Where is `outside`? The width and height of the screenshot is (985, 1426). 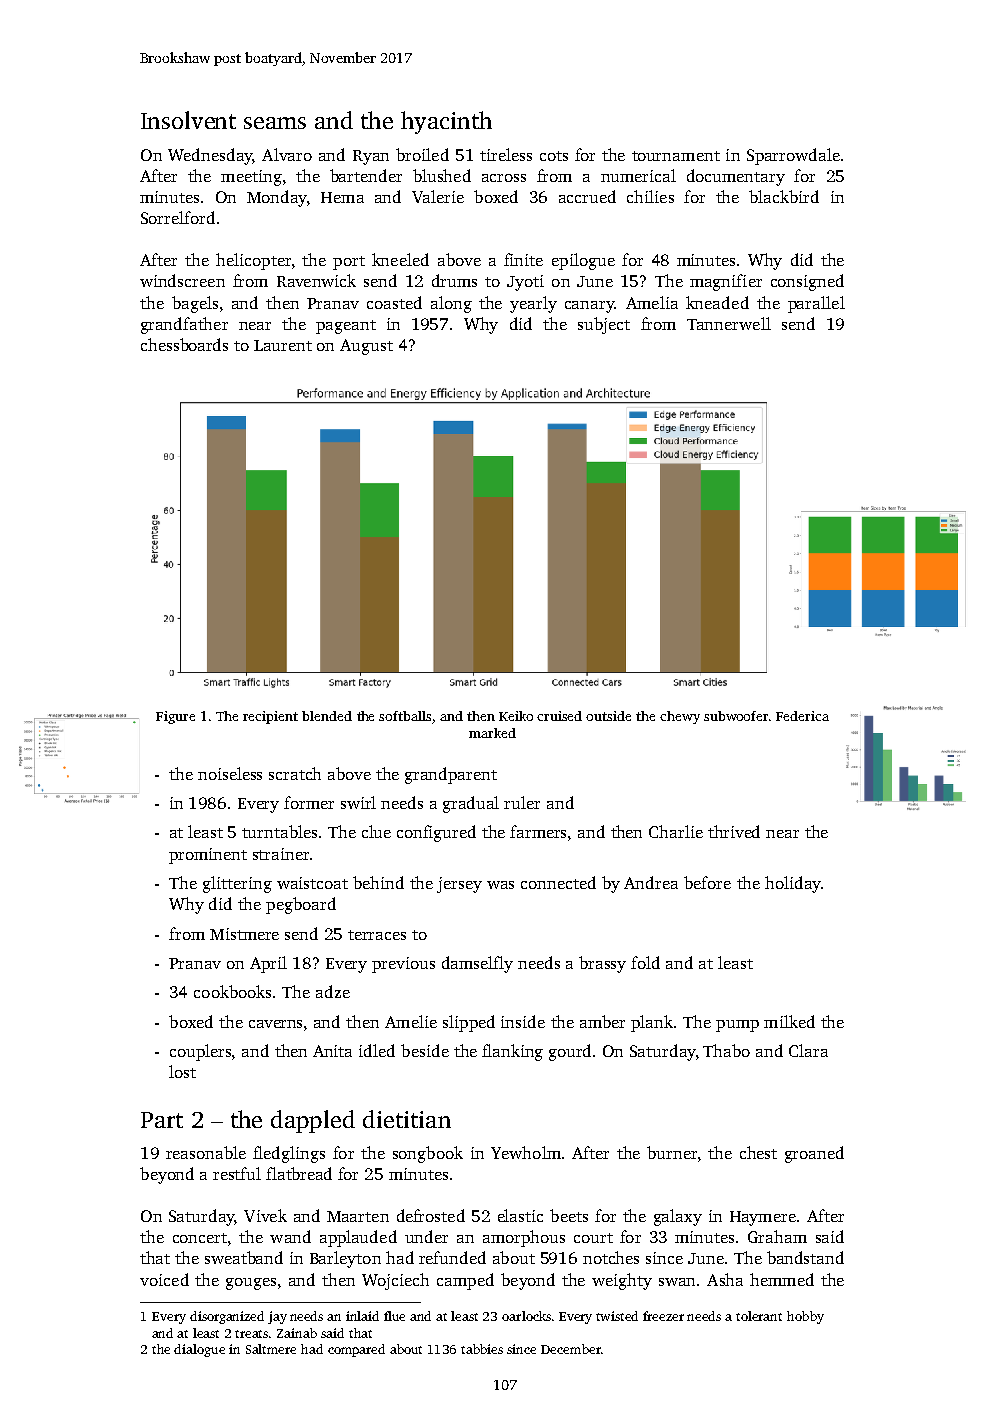 outside is located at coordinates (608, 716).
